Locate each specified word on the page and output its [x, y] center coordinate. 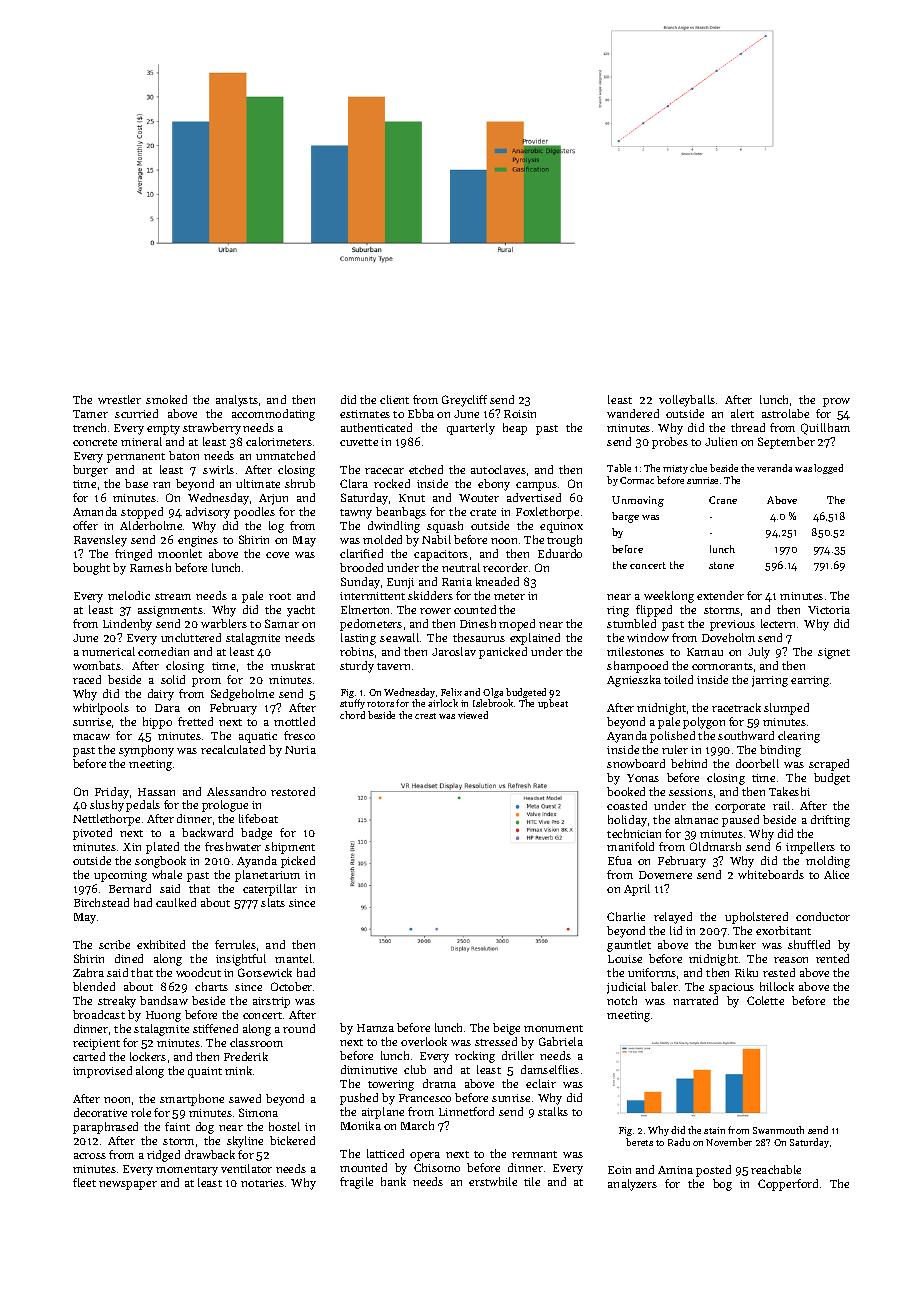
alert [742, 413]
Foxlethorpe [547, 513]
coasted [627, 805]
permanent [136, 458]
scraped [829, 765]
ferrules [235, 944]
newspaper [128, 1185]
